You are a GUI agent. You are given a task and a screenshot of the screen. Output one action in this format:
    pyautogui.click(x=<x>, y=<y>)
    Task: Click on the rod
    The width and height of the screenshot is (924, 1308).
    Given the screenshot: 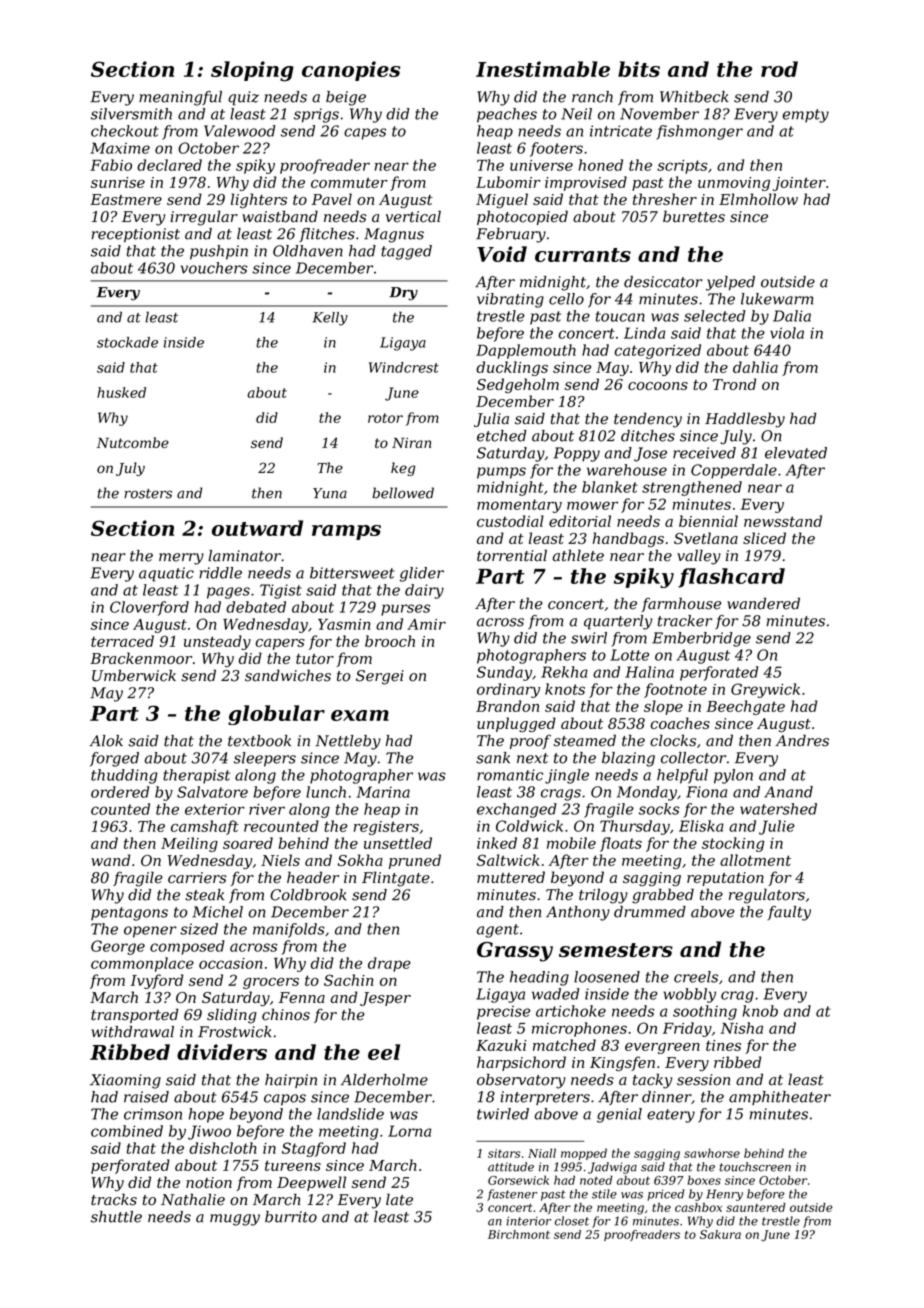 What is the action you would take?
    pyautogui.click(x=779, y=69)
